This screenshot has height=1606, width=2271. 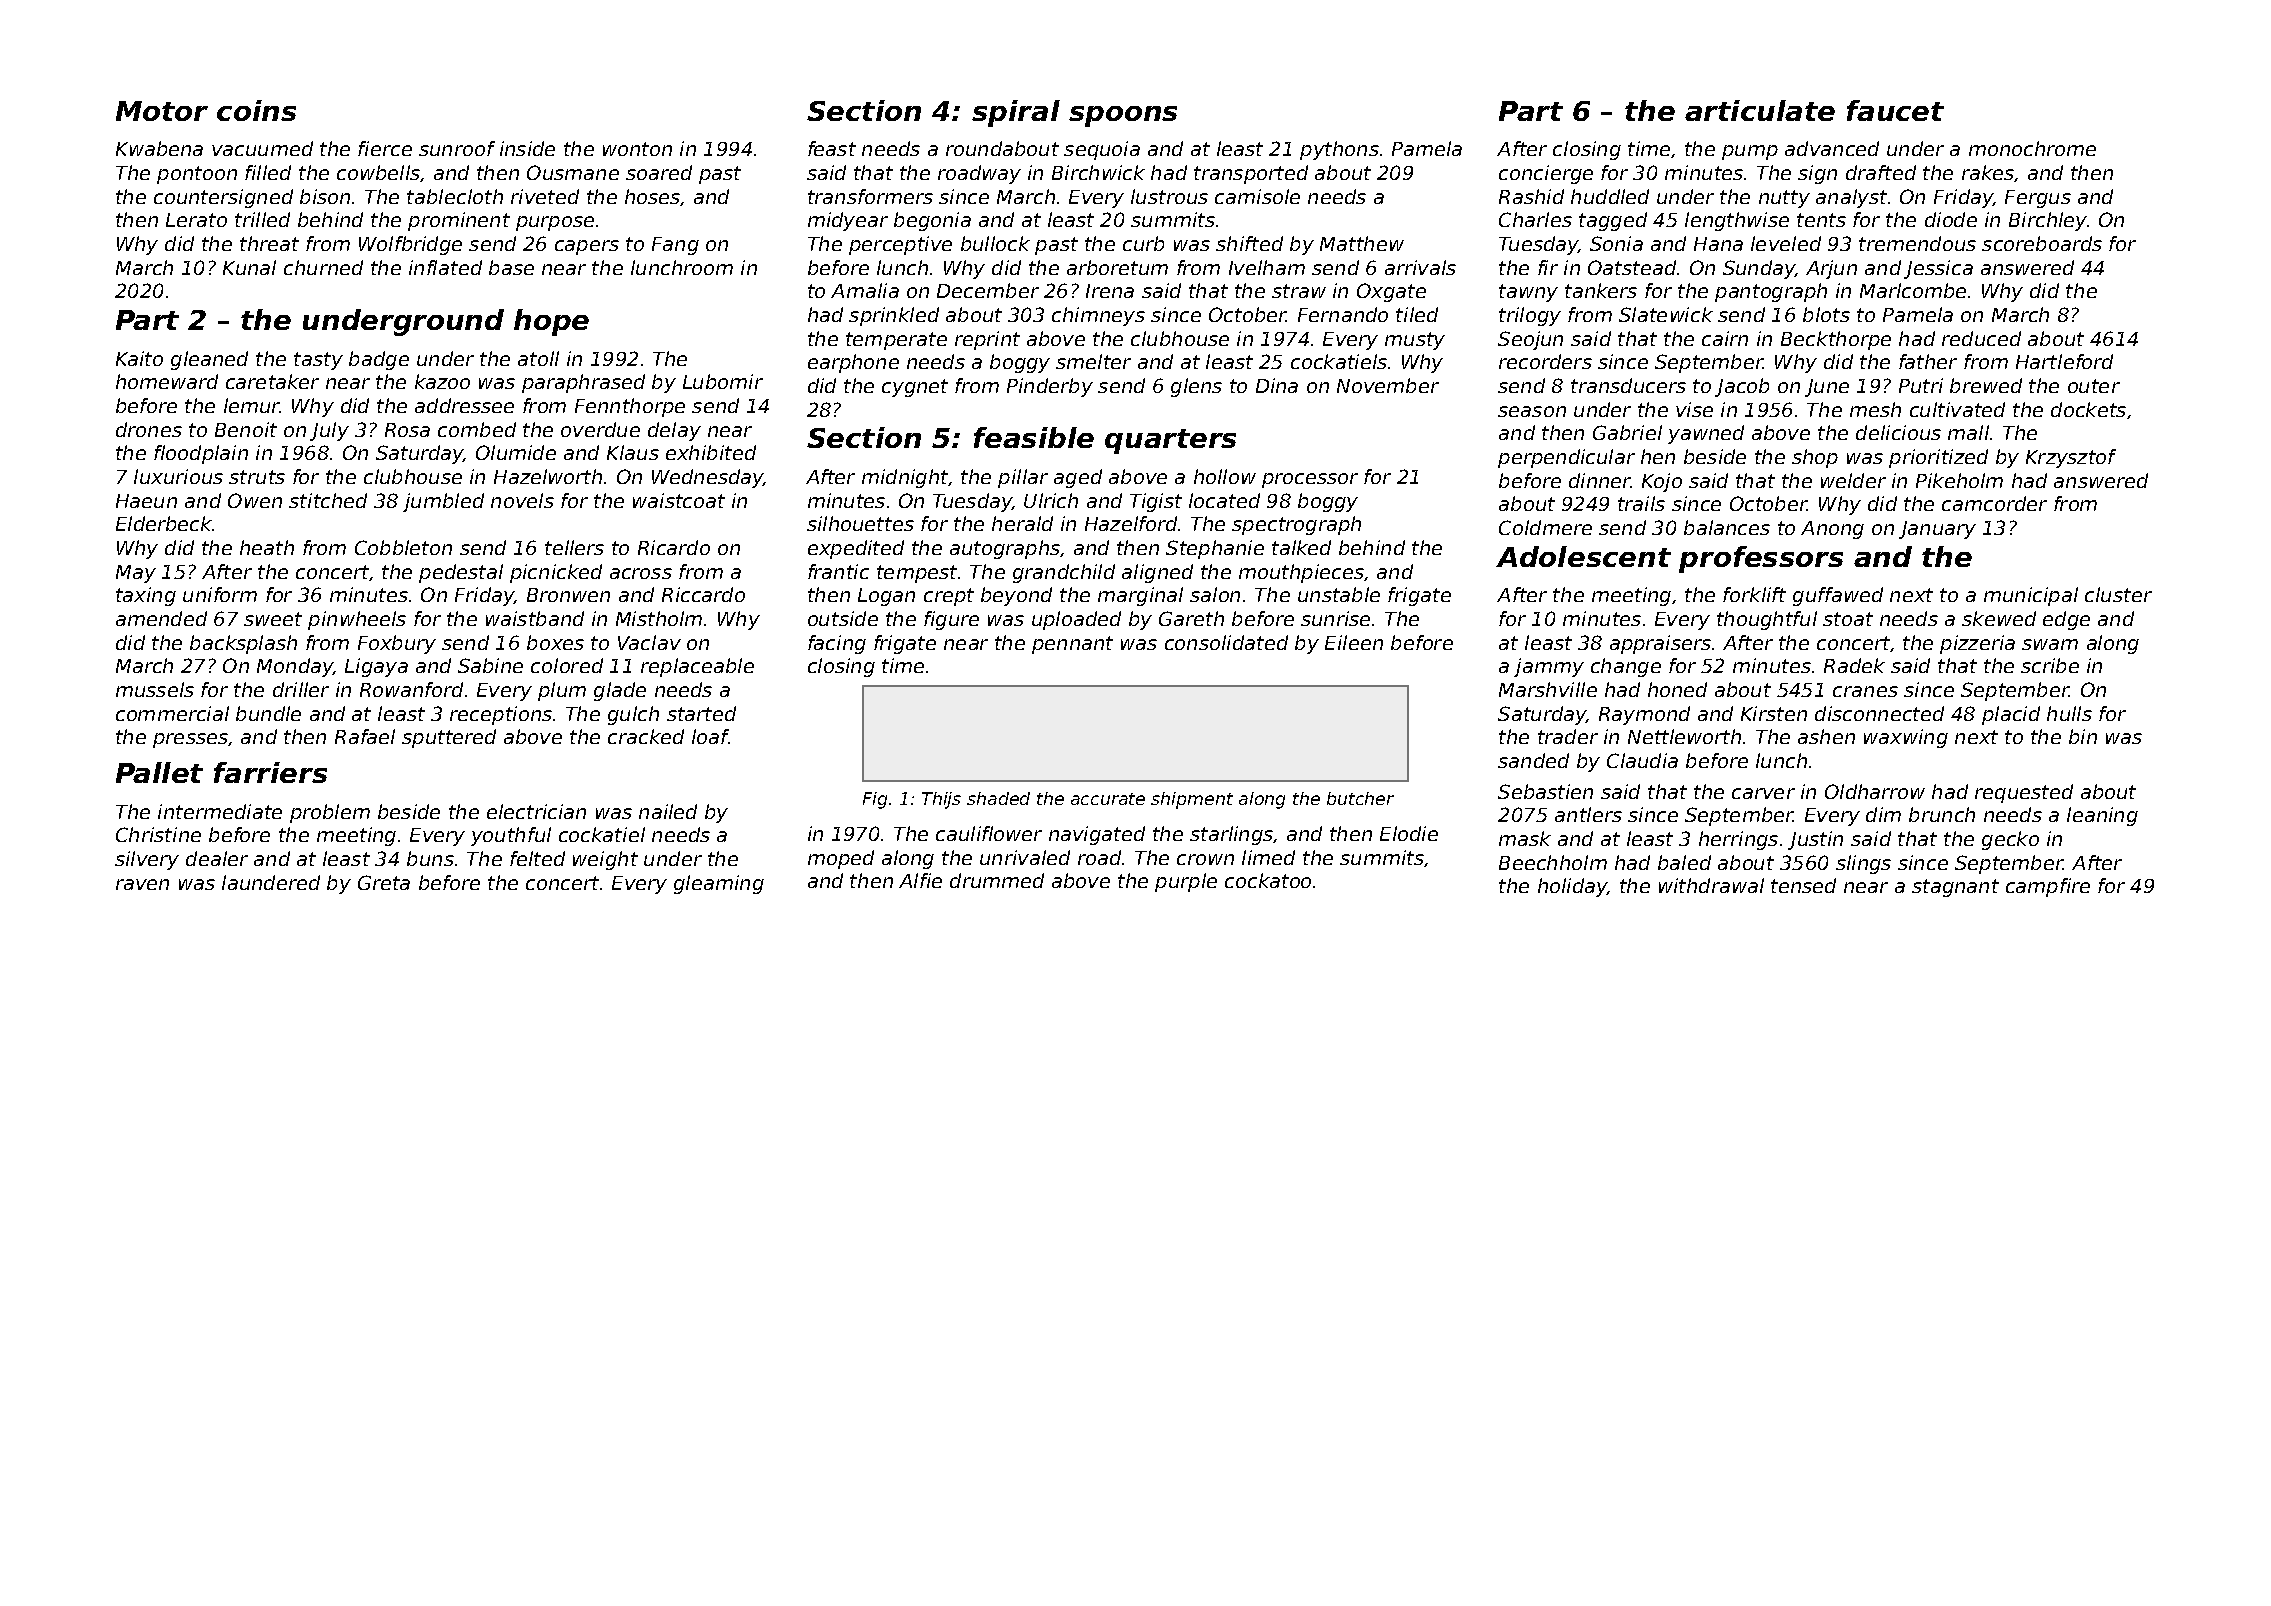 What do you see at coordinates (1186, 882) in the screenshot?
I see `purple` at bounding box center [1186, 882].
